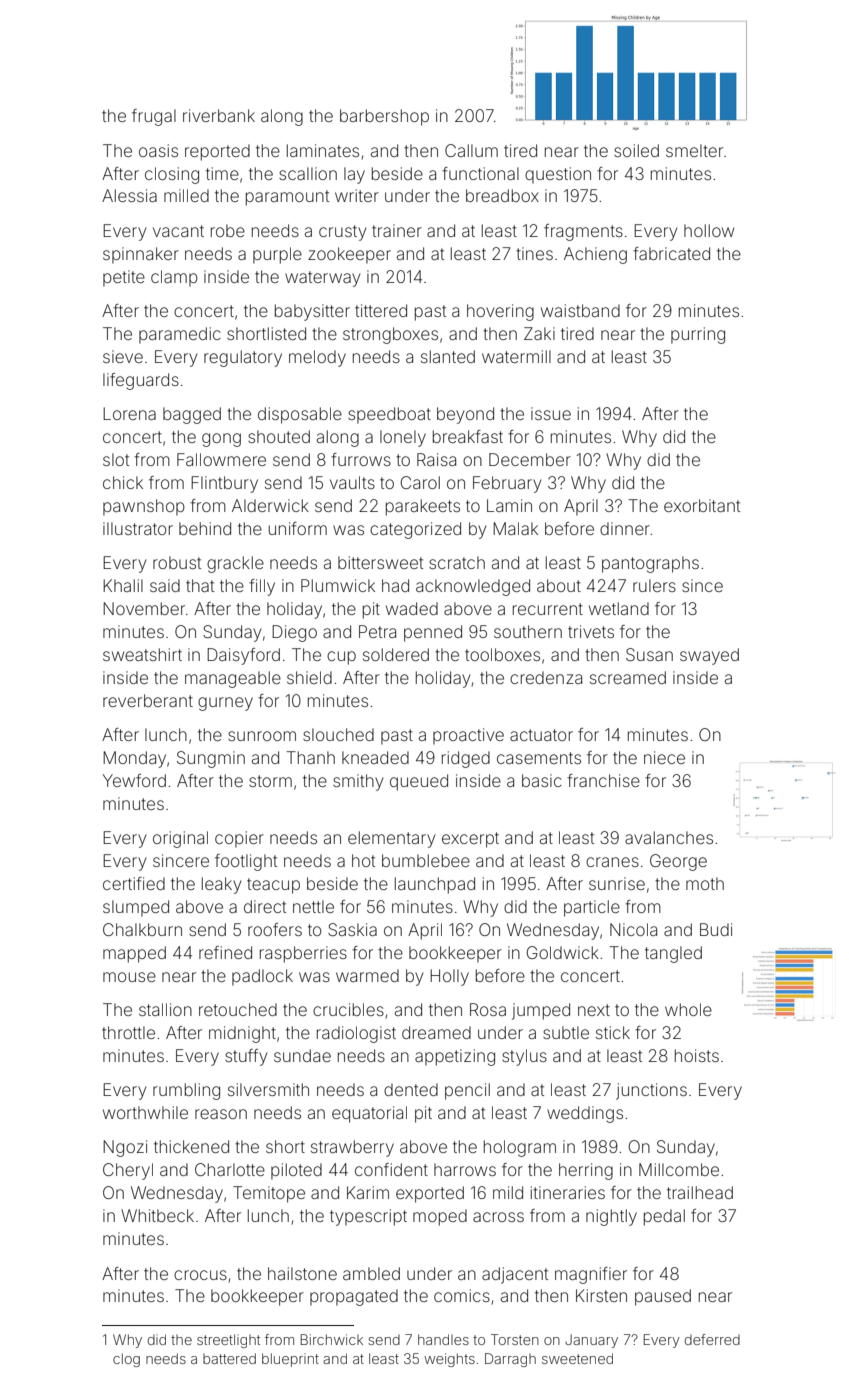 This page has width=849, height=1400. Describe the element at coordinates (457, 562) in the page. I see `scratch` at that location.
